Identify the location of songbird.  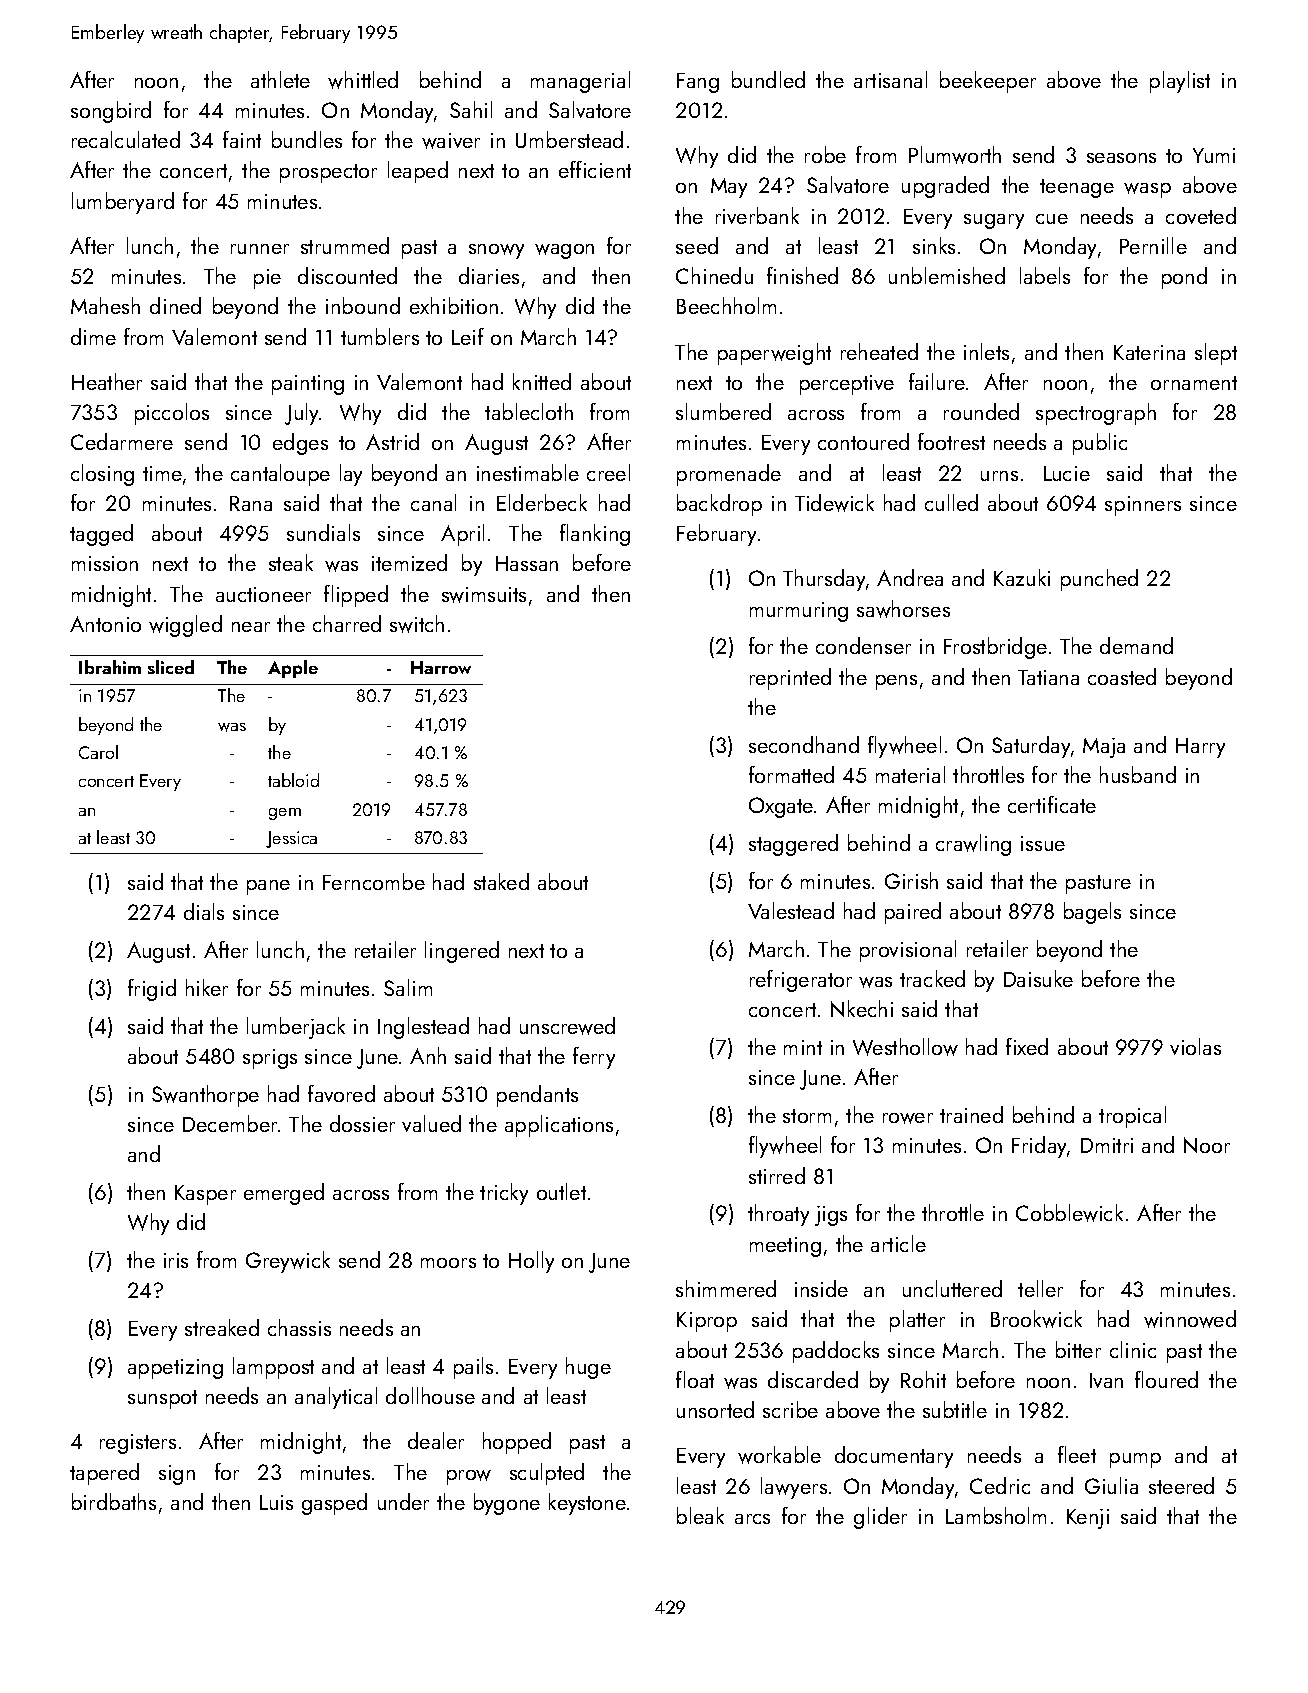
(111, 112).
